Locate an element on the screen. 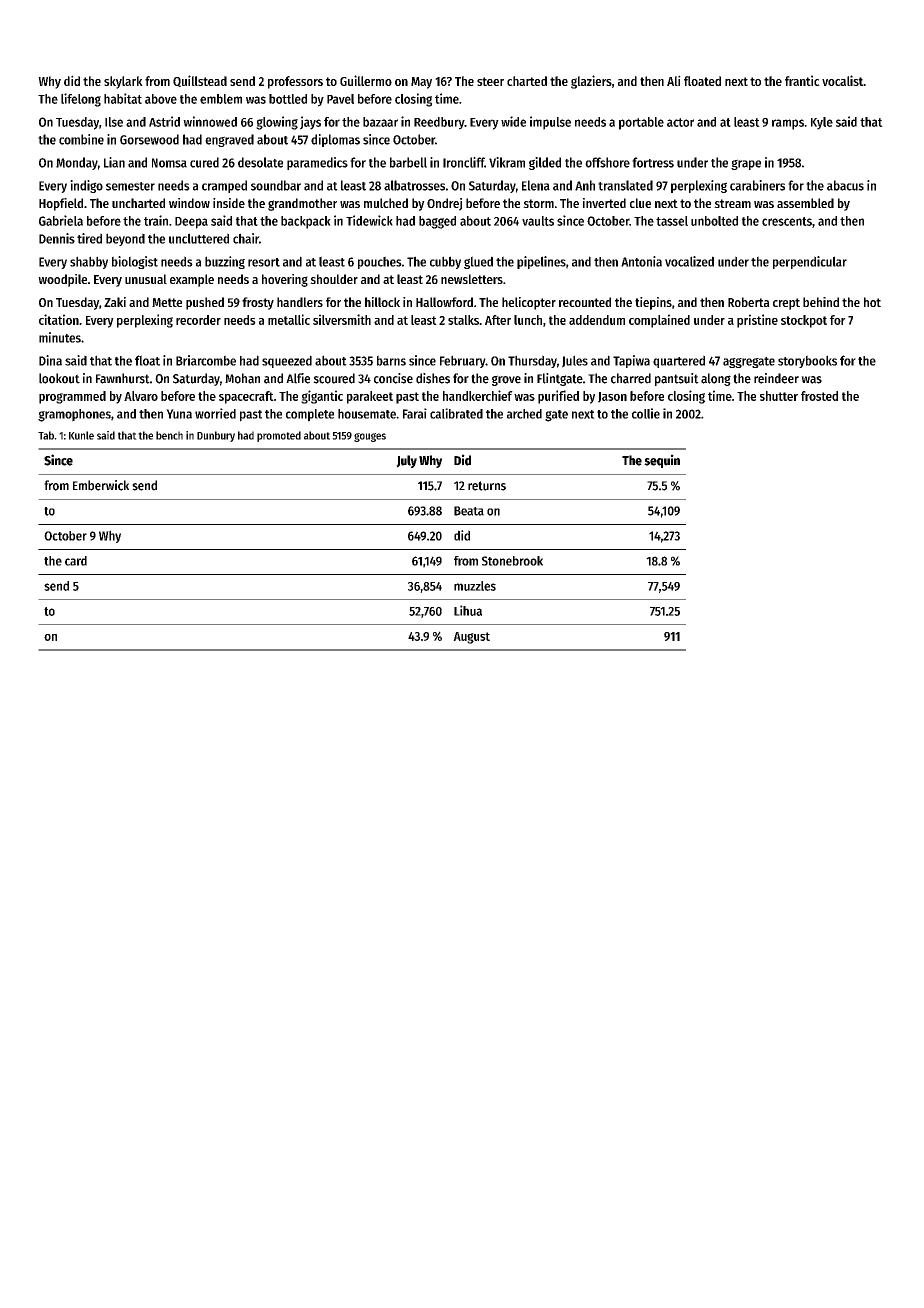  Ilse is located at coordinates (114, 122).
